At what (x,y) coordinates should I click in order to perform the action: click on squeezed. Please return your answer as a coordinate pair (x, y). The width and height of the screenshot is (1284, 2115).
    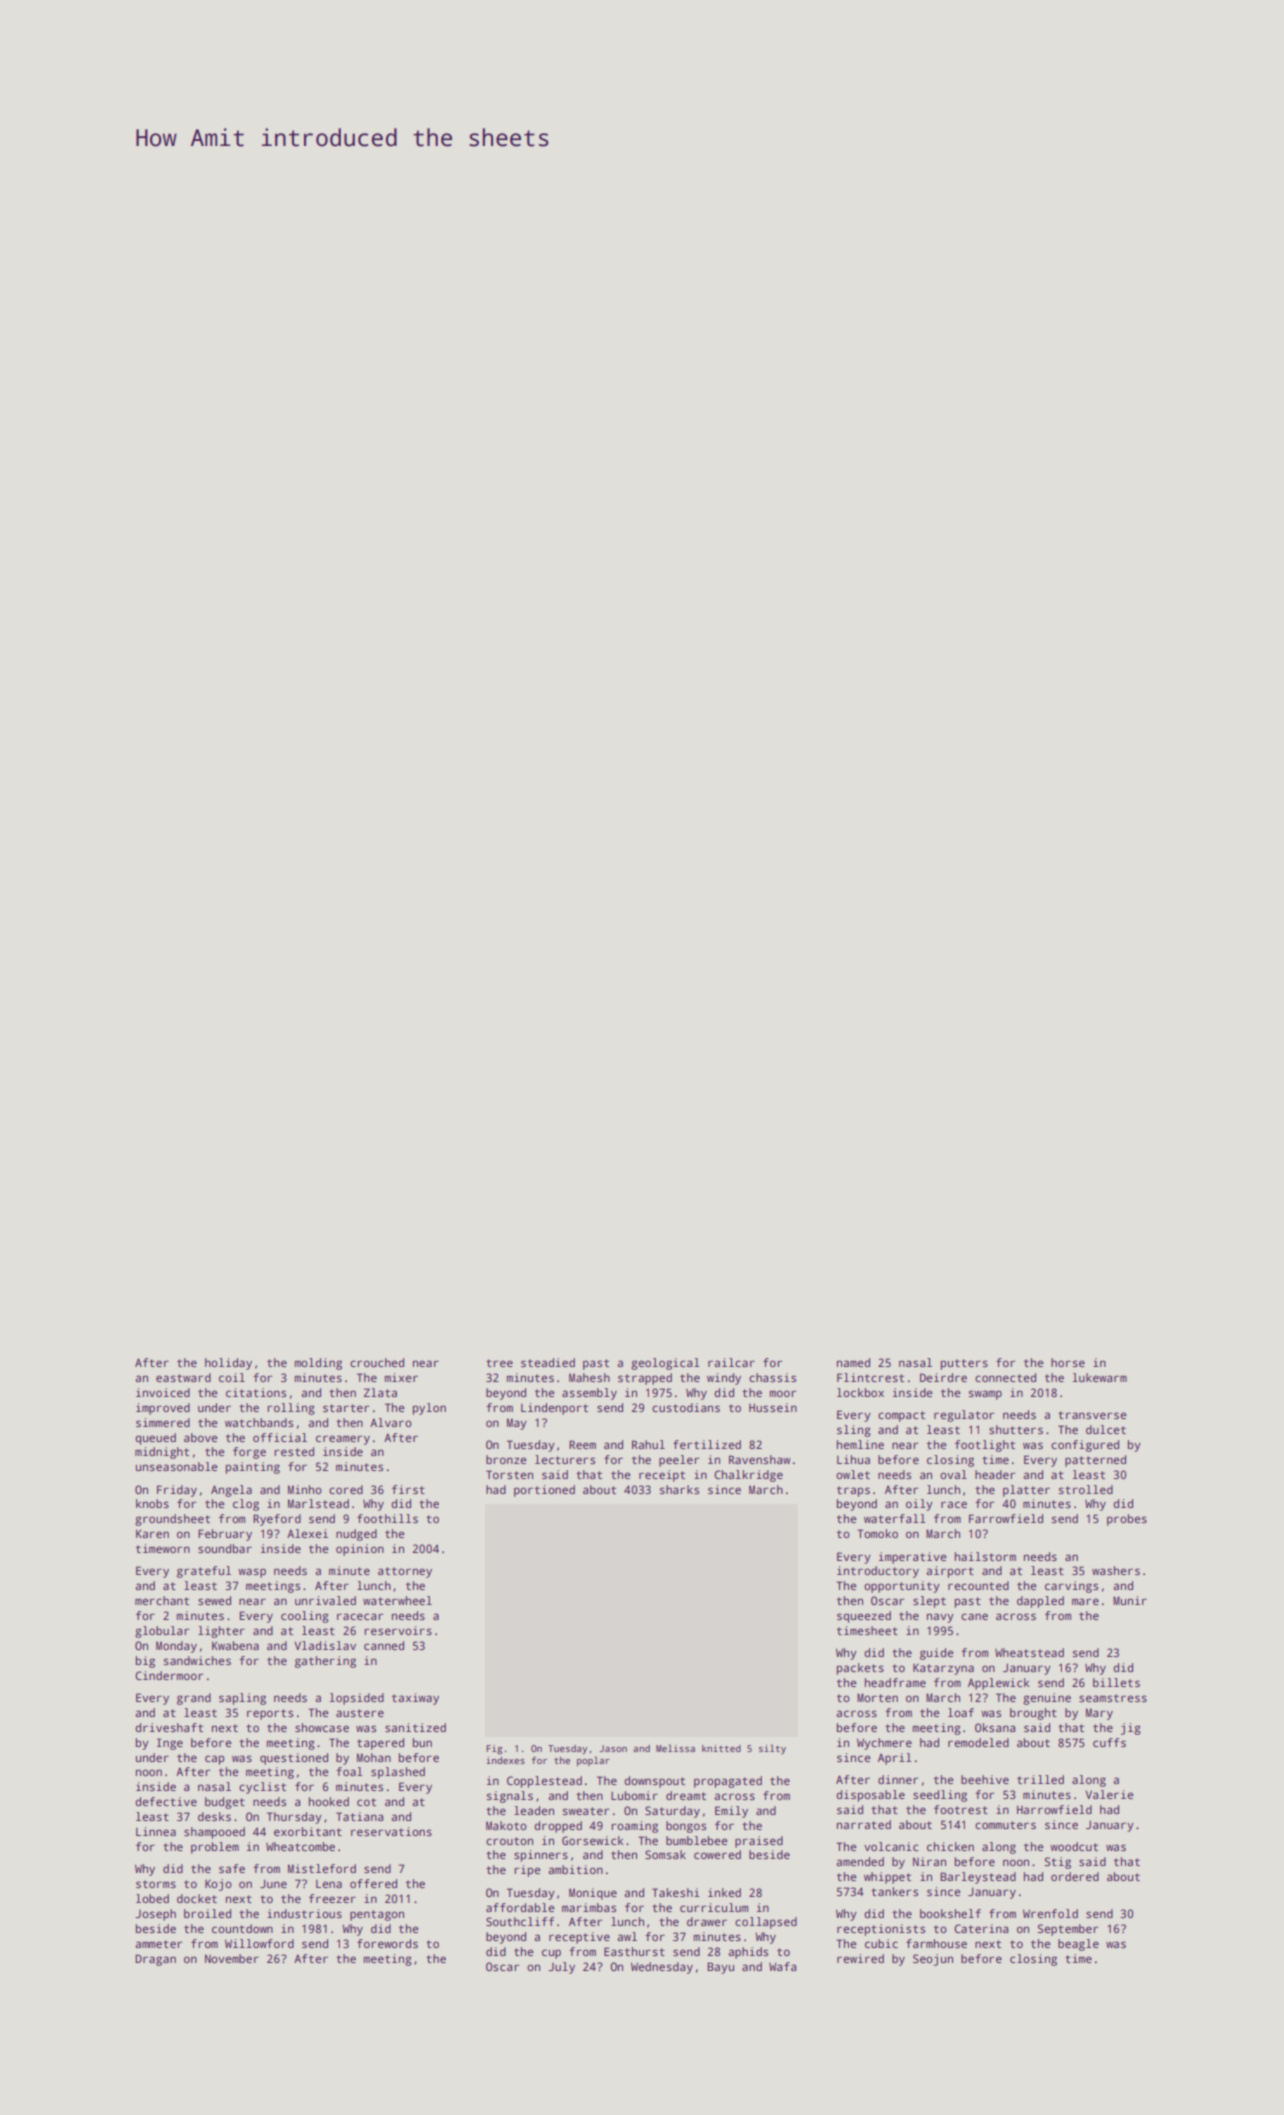
    Looking at the image, I should click on (864, 1617).
